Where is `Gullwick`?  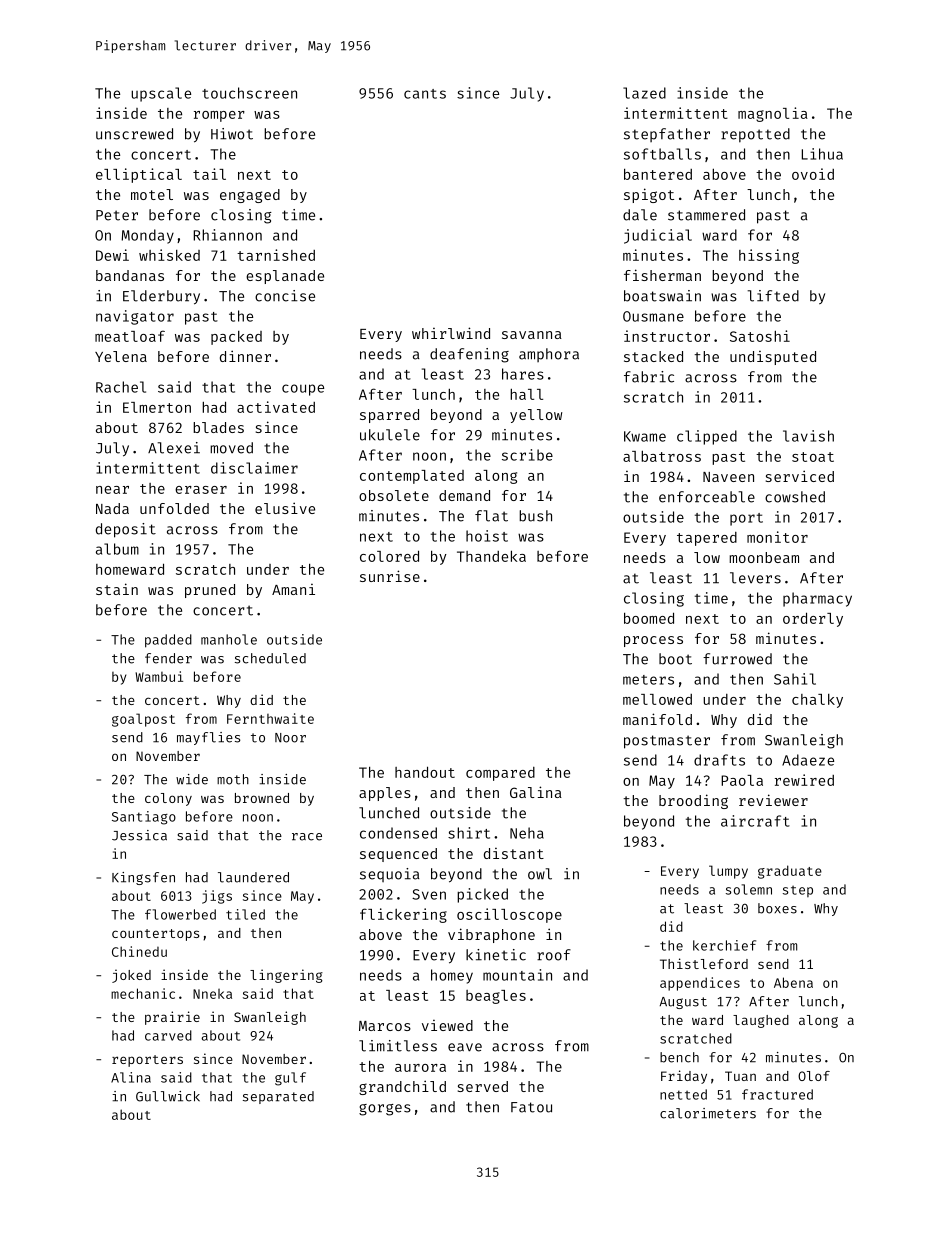
Gullwick is located at coordinates (168, 1096).
